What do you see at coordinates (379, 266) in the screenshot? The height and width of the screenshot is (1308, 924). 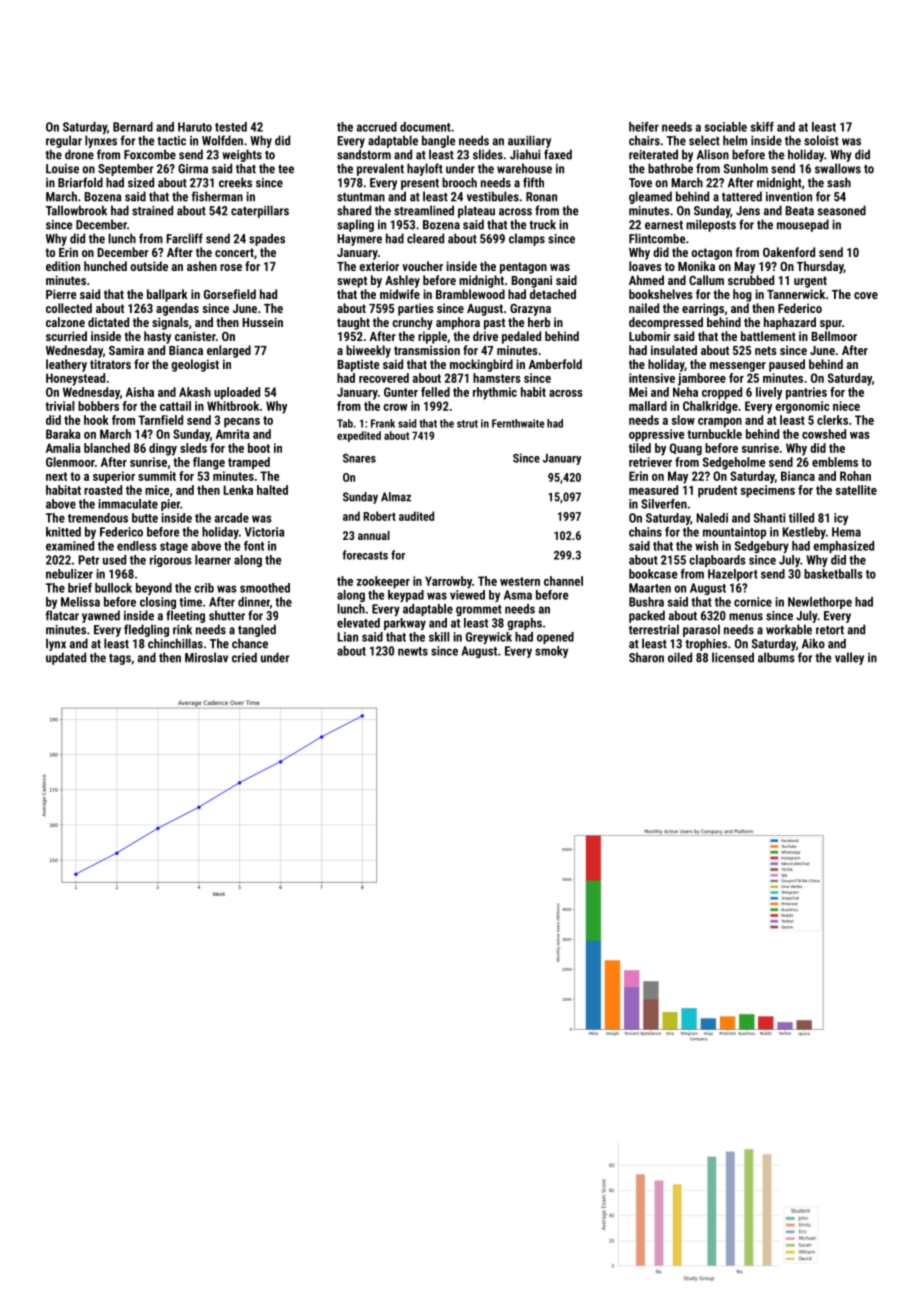 I see `exterior` at bounding box center [379, 266].
